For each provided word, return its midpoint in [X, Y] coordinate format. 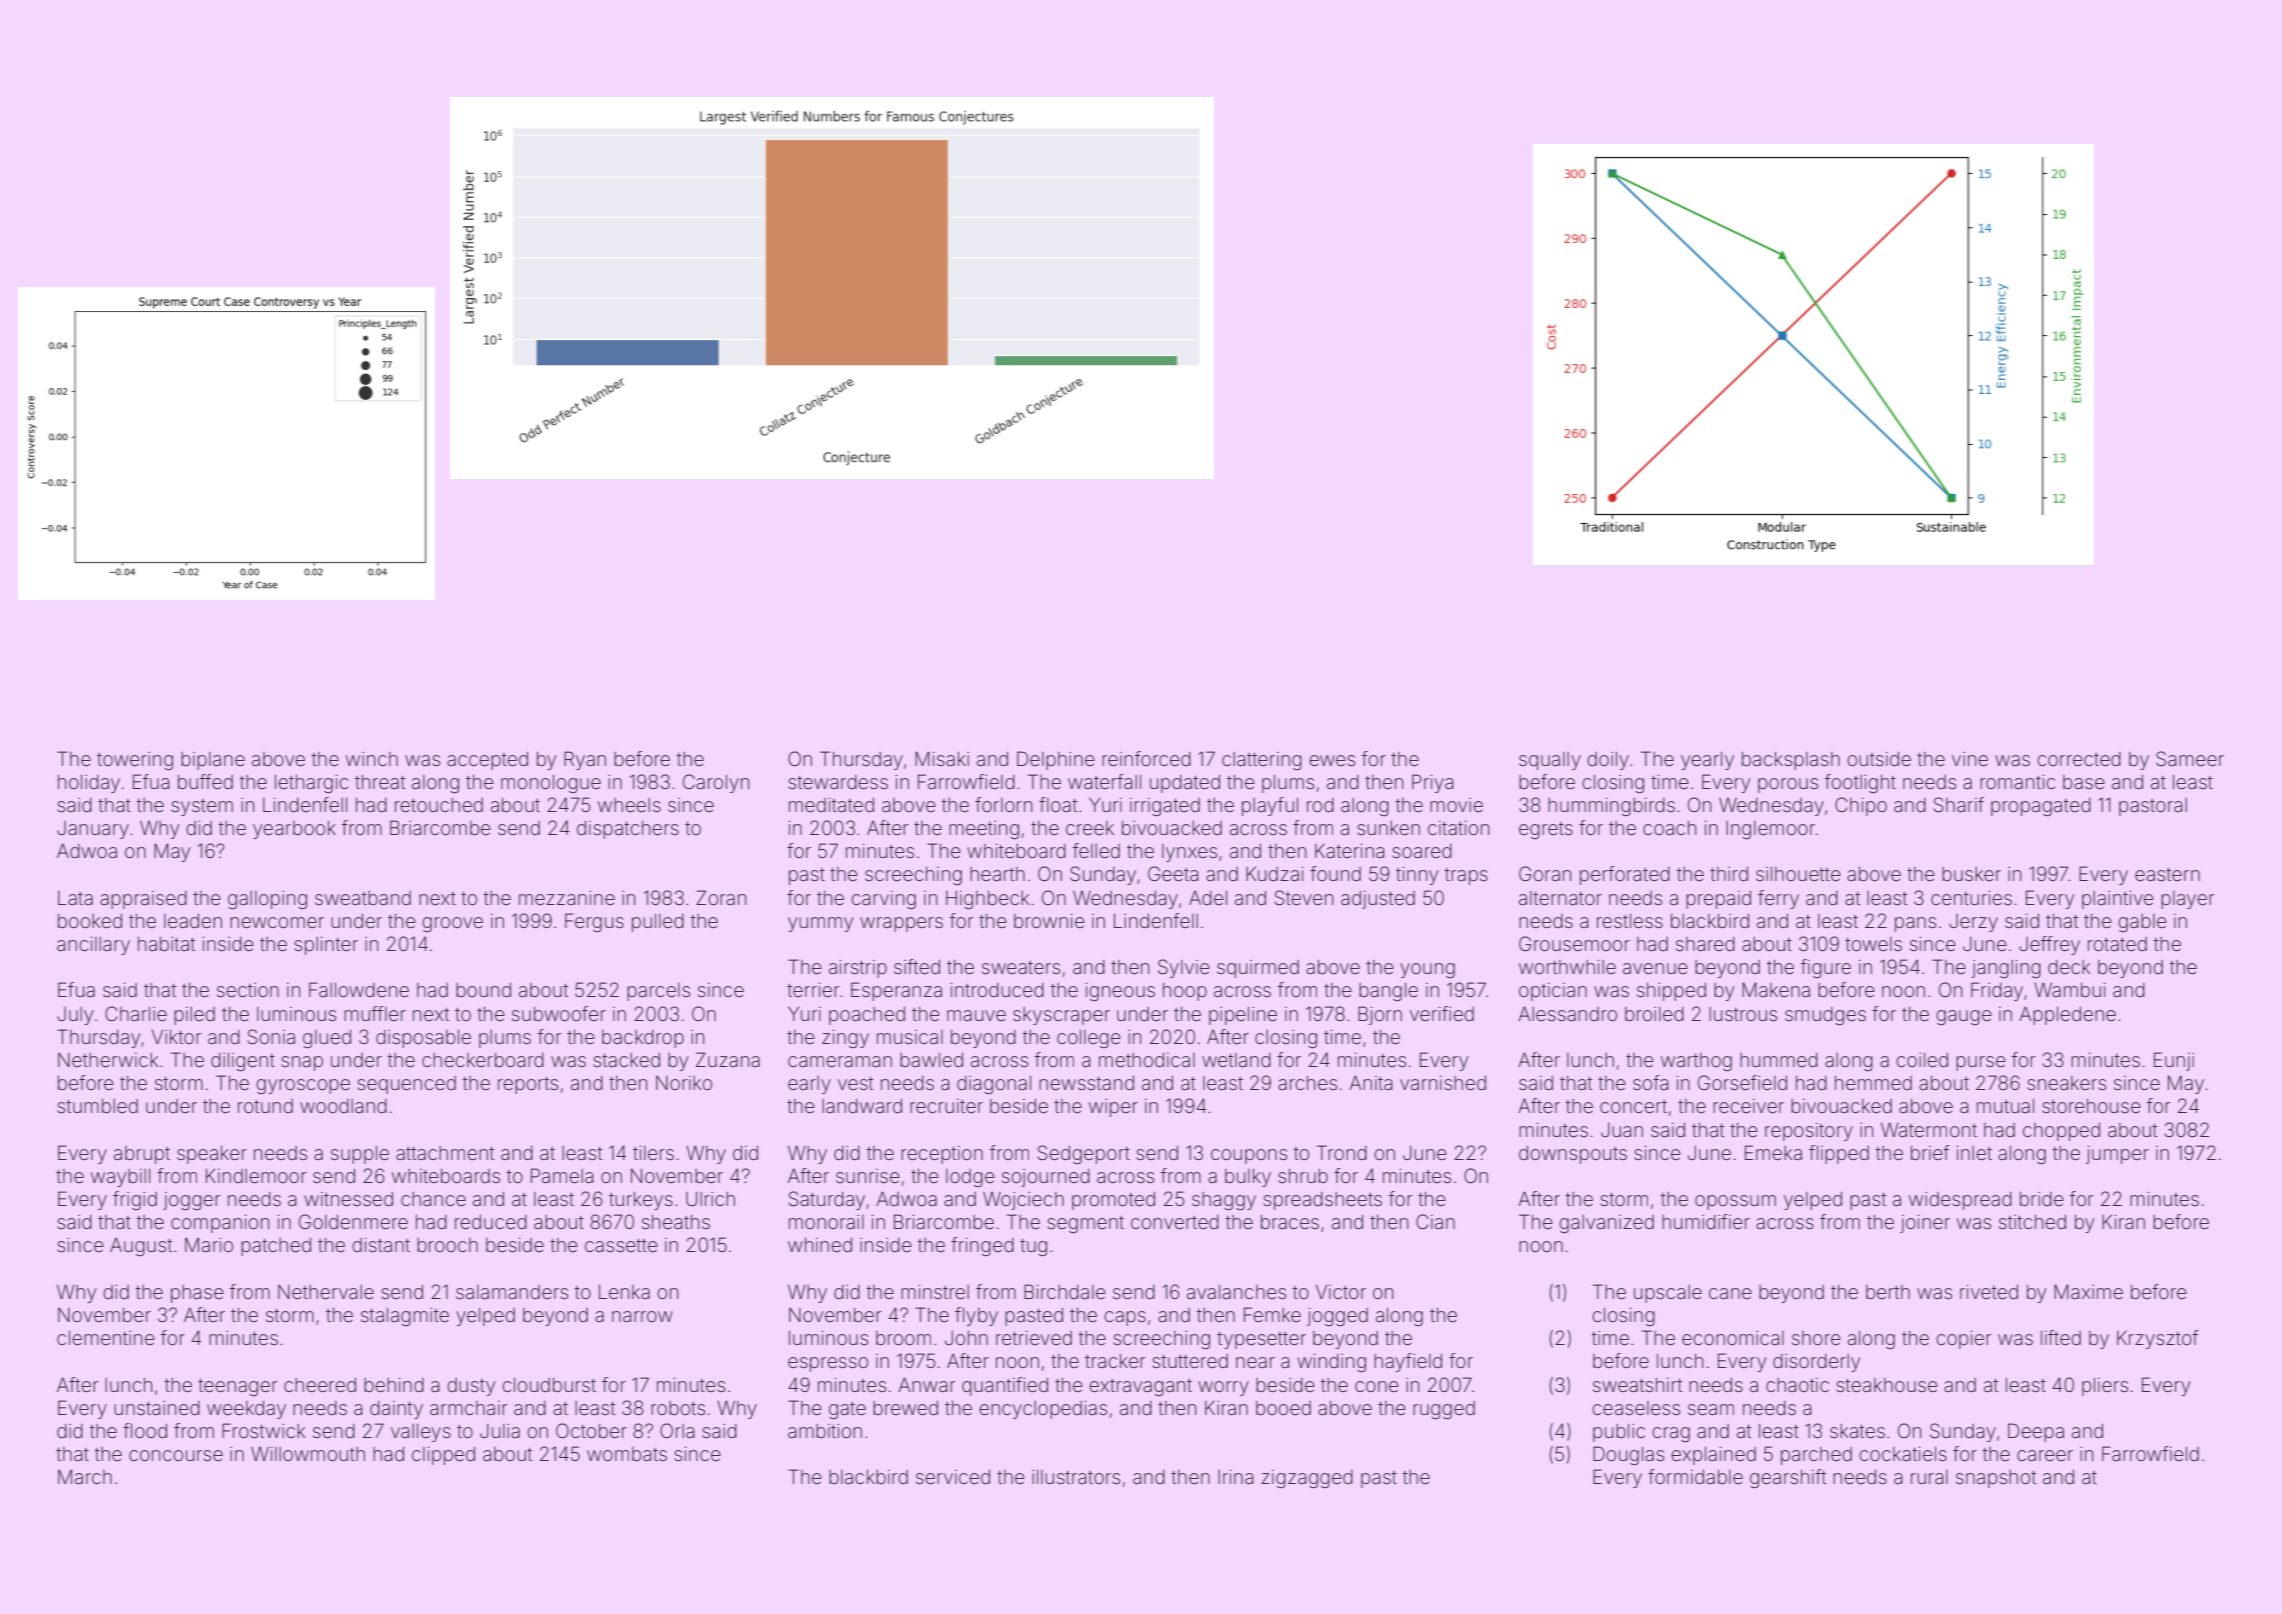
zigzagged [1307, 1479]
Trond [1342, 1152]
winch [372, 759]
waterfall [1104, 781]
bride [2042, 1199]
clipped [443, 1456]
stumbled [98, 1106]
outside [1879, 759]
